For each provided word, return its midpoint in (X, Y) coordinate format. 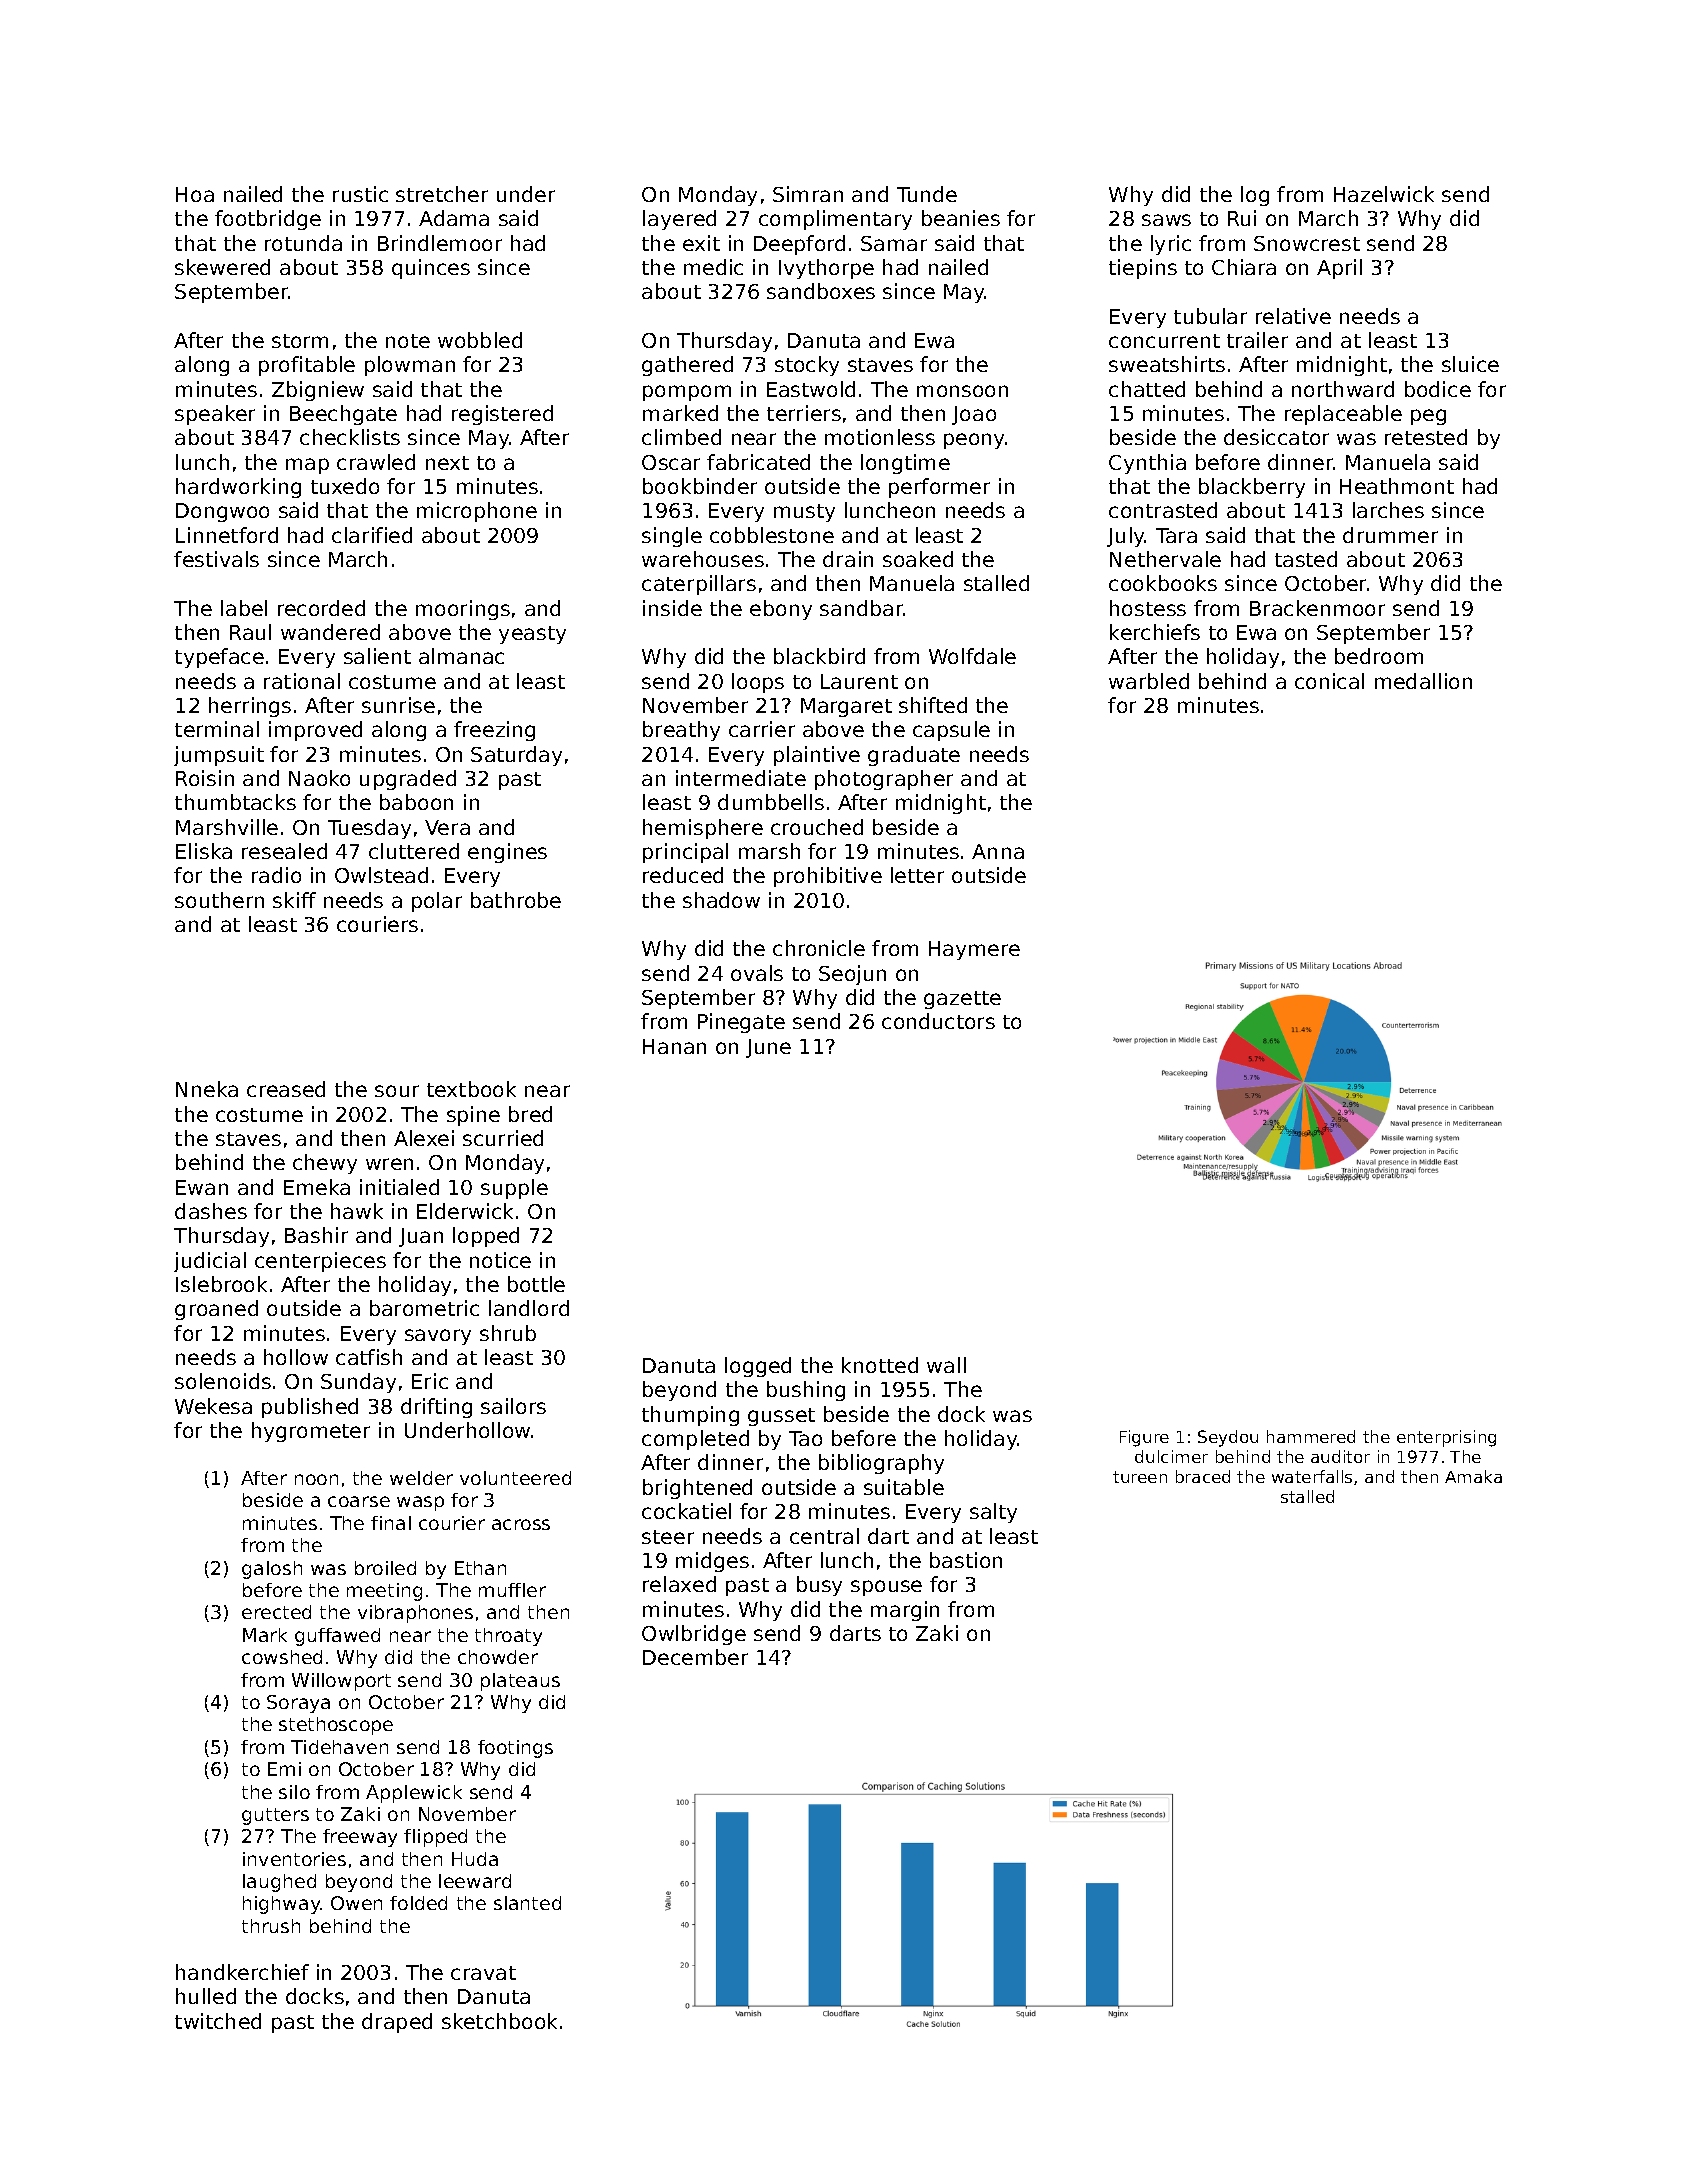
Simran (808, 194)
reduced (683, 875)
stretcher (442, 194)
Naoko (319, 778)
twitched (218, 2021)
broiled (385, 1568)
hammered (1311, 1436)
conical (1329, 681)
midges (712, 1562)
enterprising (1446, 1438)
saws (1166, 220)
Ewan (202, 1187)
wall (946, 1365)
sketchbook (499, 2021)
